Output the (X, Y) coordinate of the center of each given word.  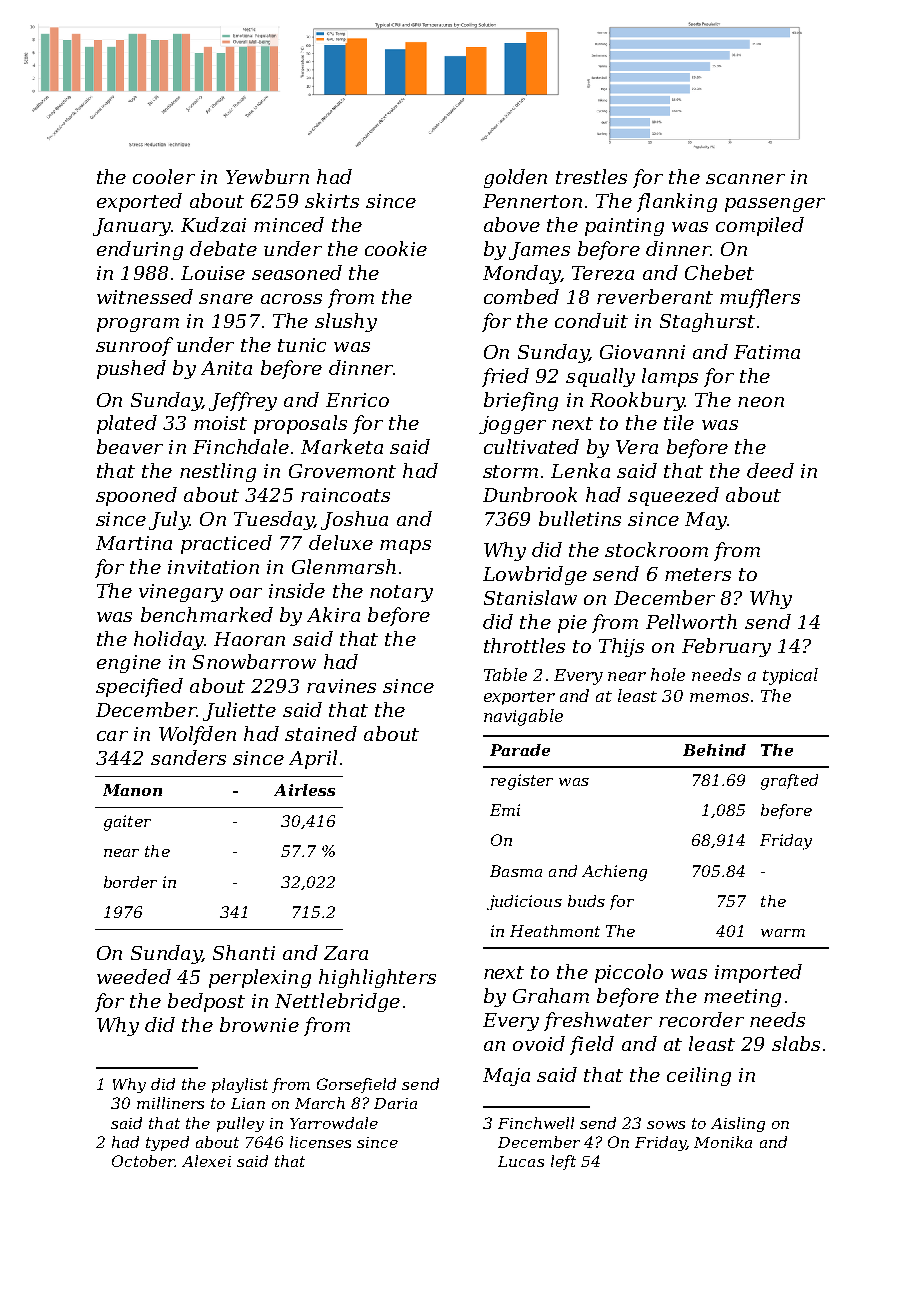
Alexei (206, 1161)
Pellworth (691, 621)
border (130, 882)
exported (139, 202)
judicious (524, 902)
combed (521, 296)
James (539, 251)
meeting (742, 998)
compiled (760, 226)
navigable (523, 717)
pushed (131, 369)
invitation (213, 567)
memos (719, 697)
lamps (670, 377)
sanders (188, 757)
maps (405, 547)
